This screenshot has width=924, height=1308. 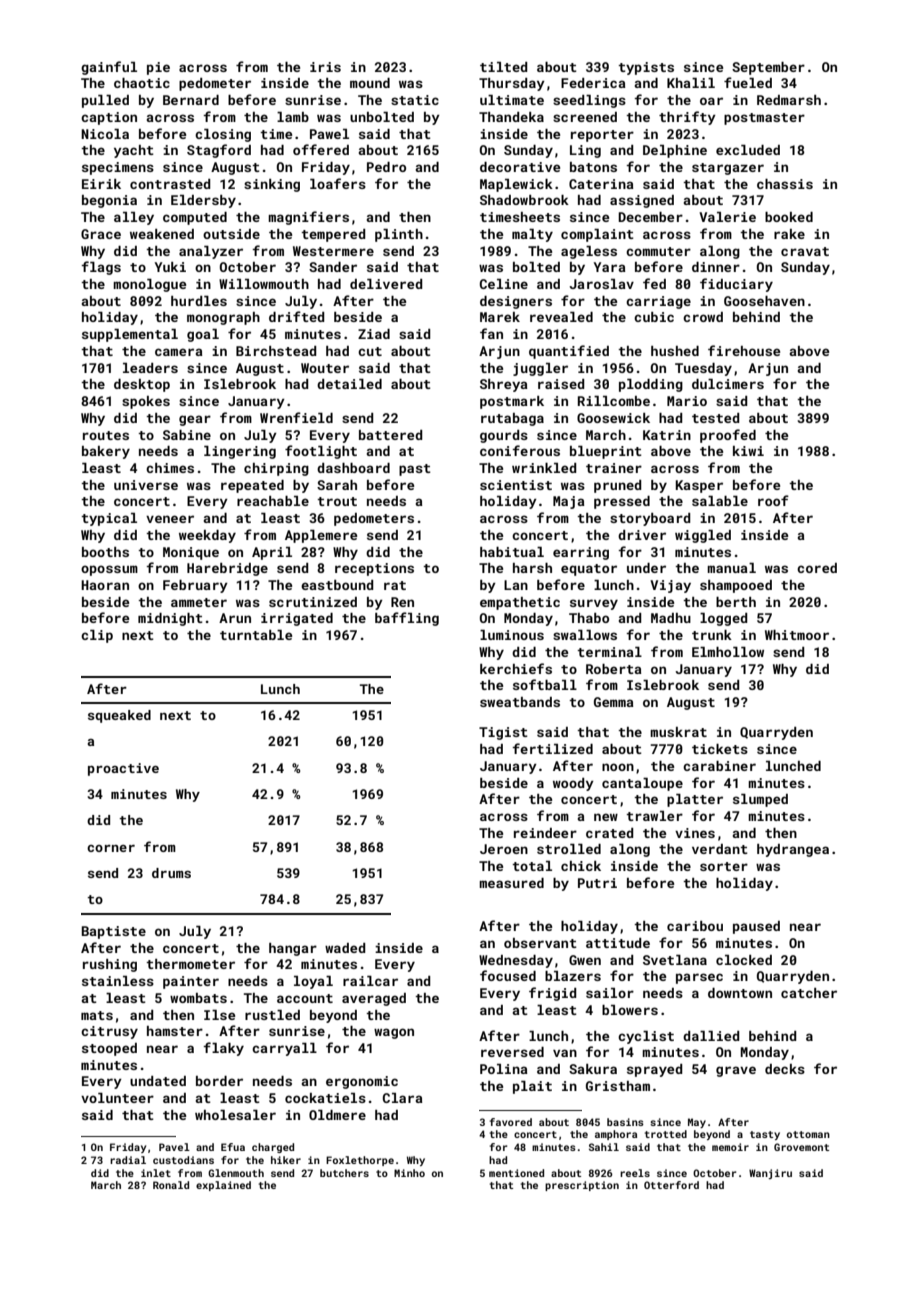 I want to click on Ronald, so click(x=171, y=1185).
